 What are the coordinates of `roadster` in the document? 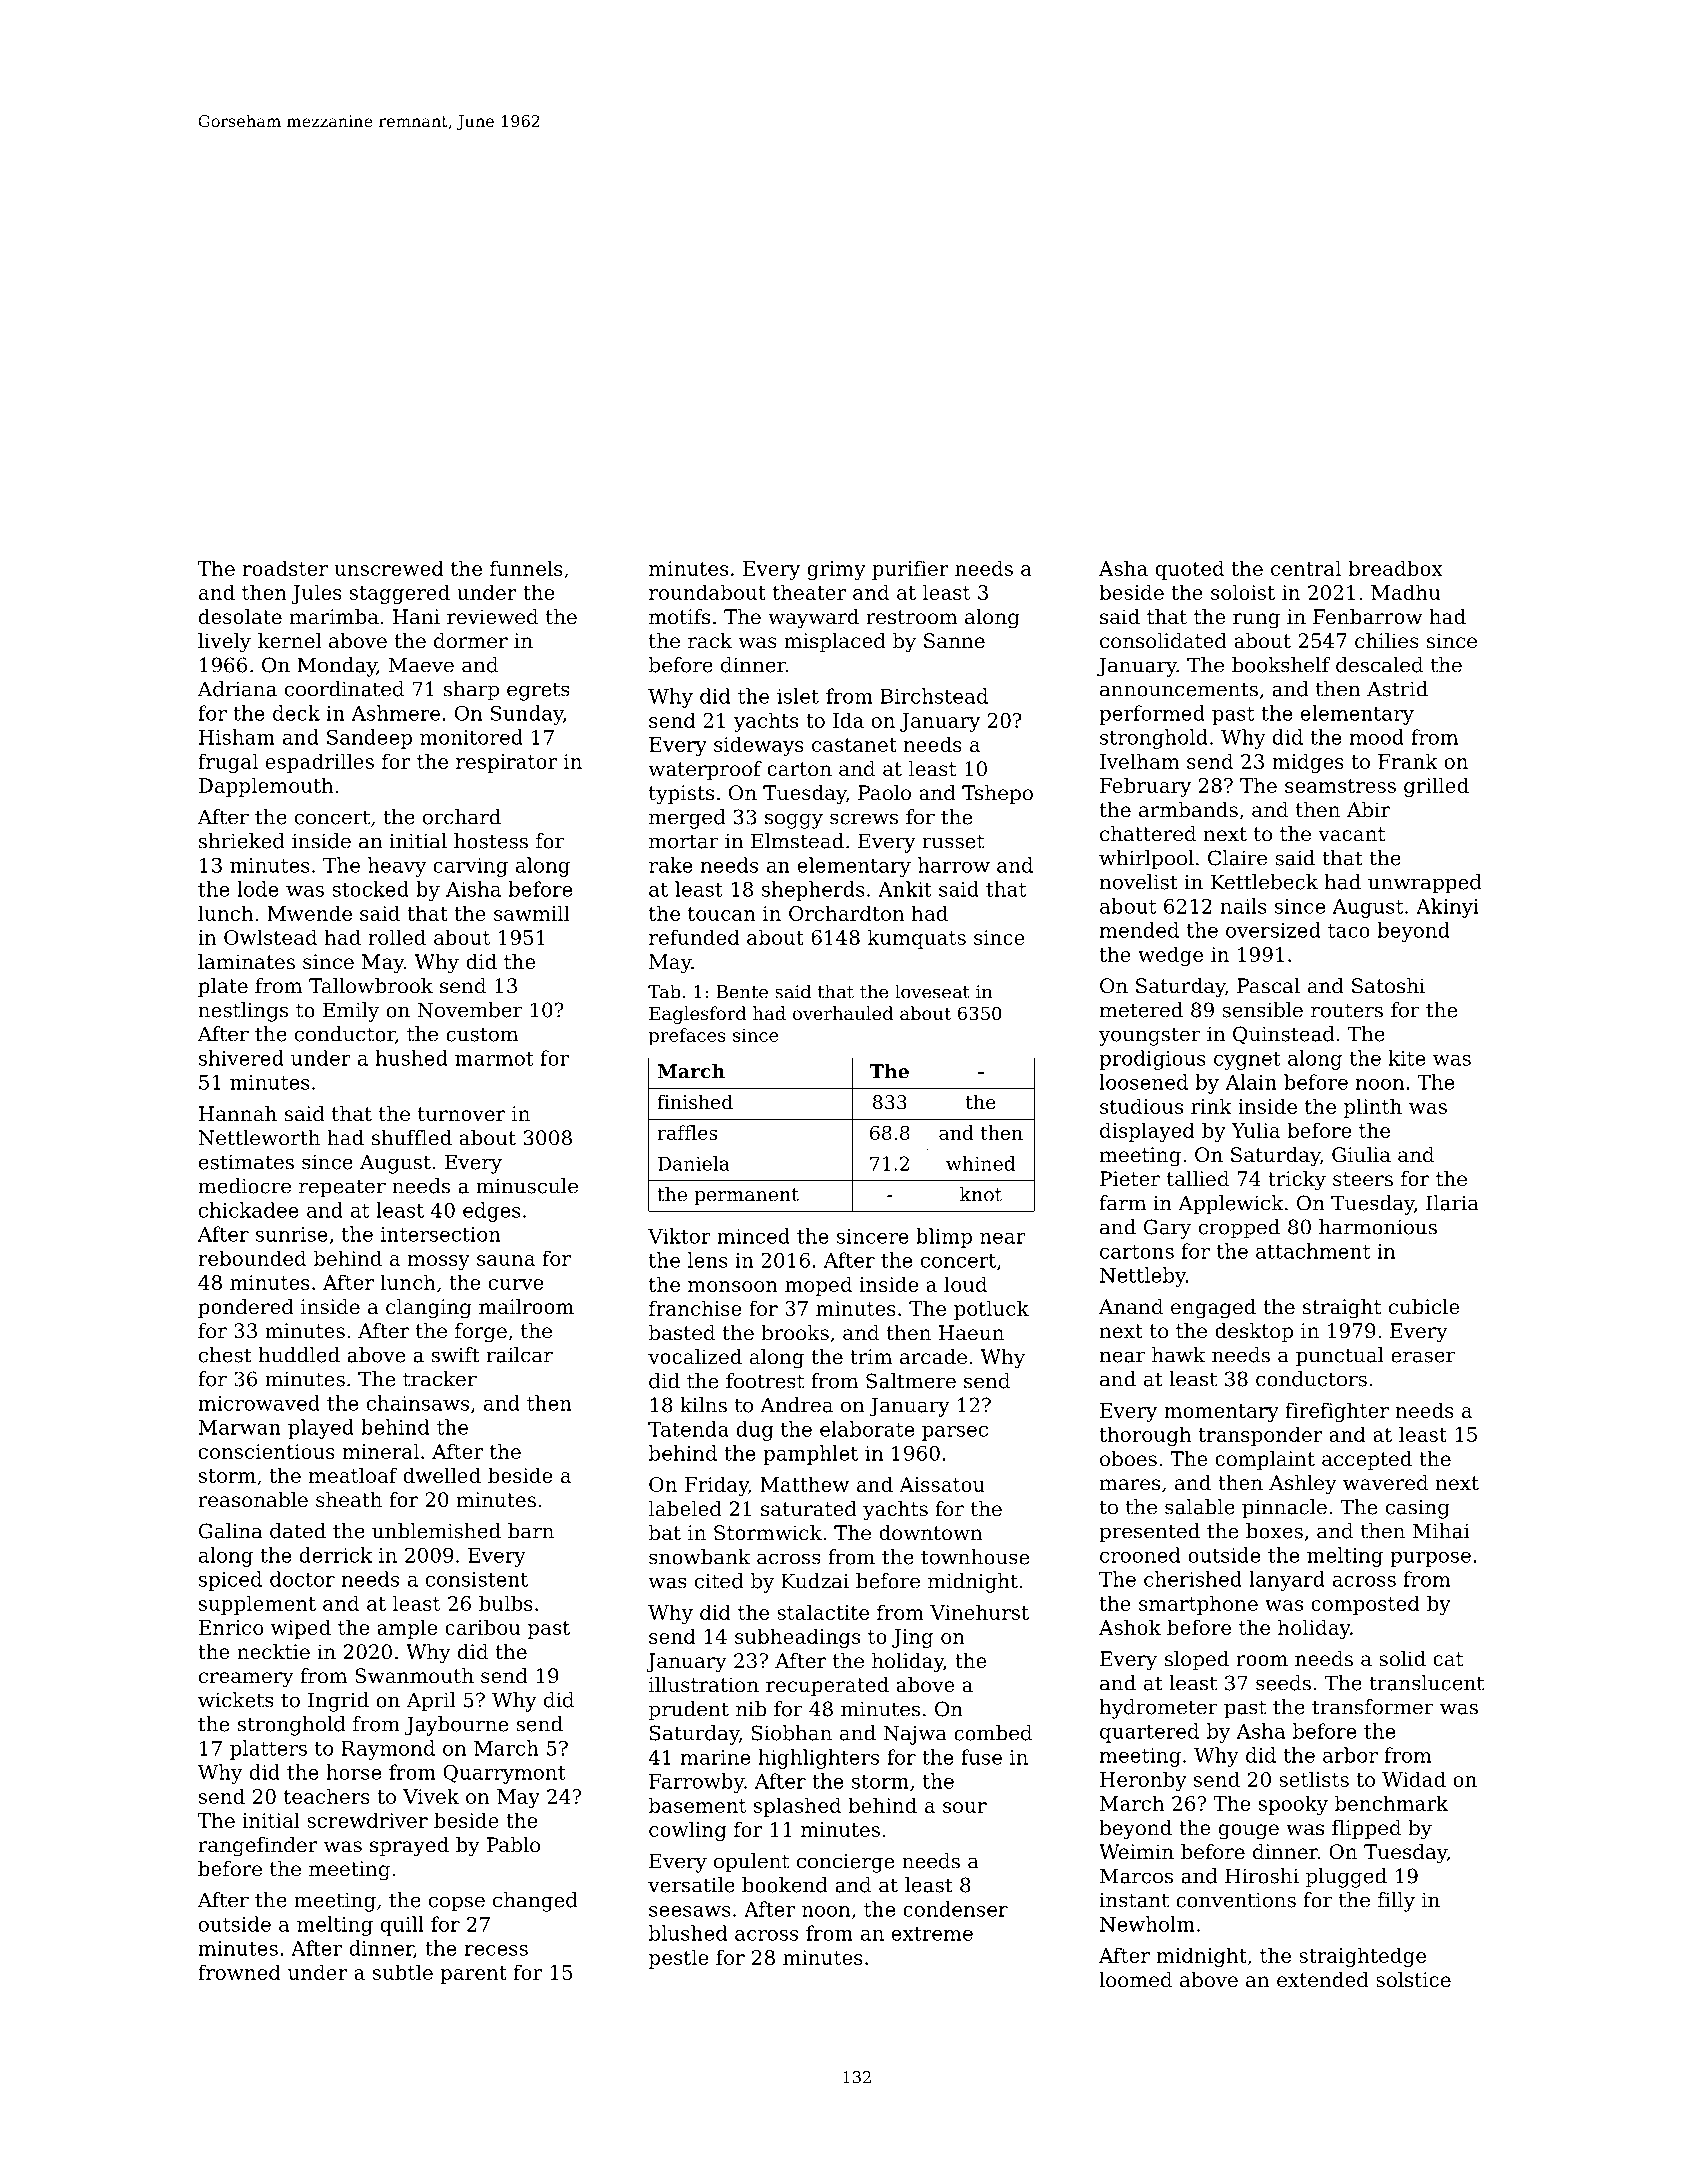 It's located at (285, 568).
